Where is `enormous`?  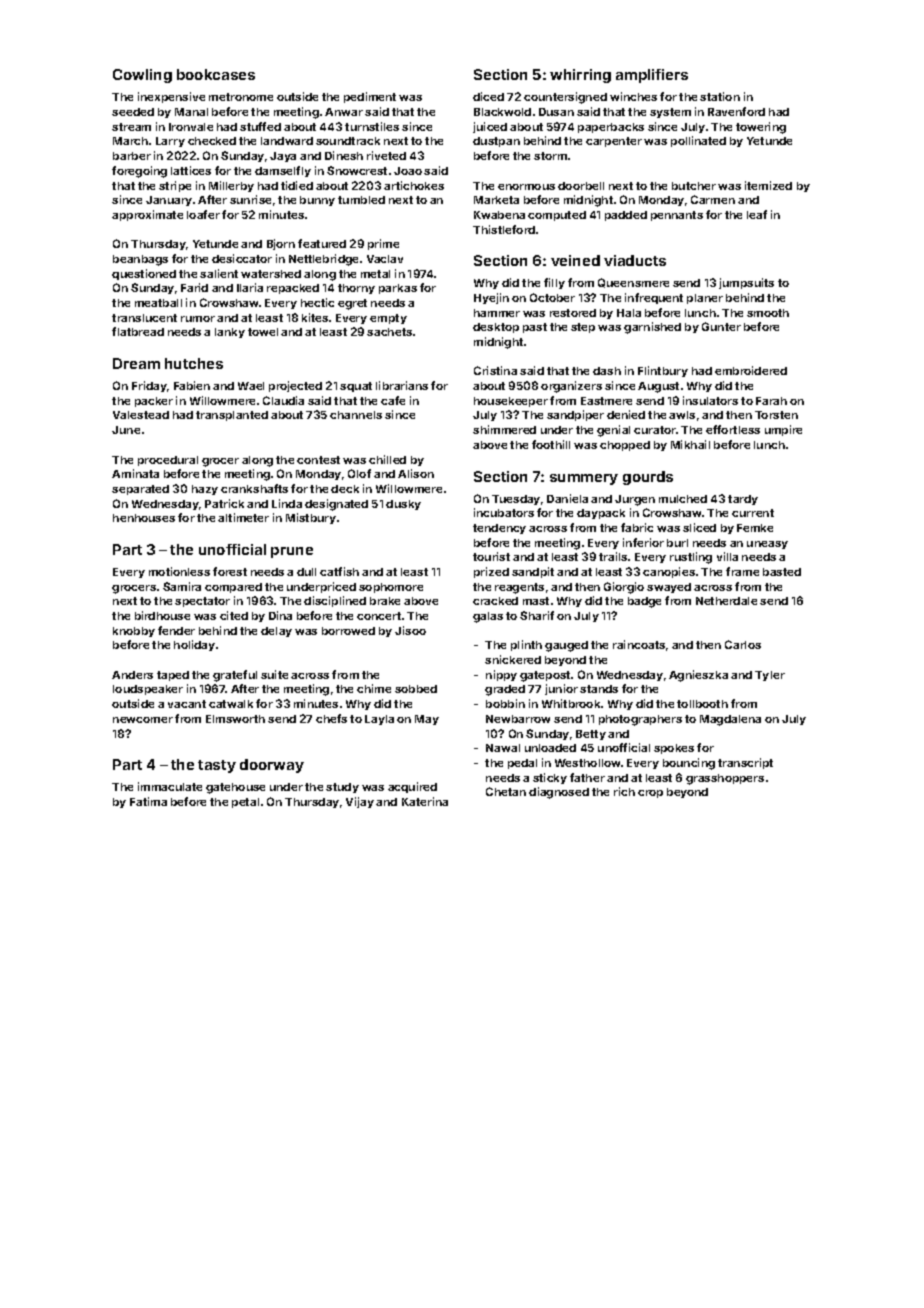 enormous is located at coordinates (526, 187).
